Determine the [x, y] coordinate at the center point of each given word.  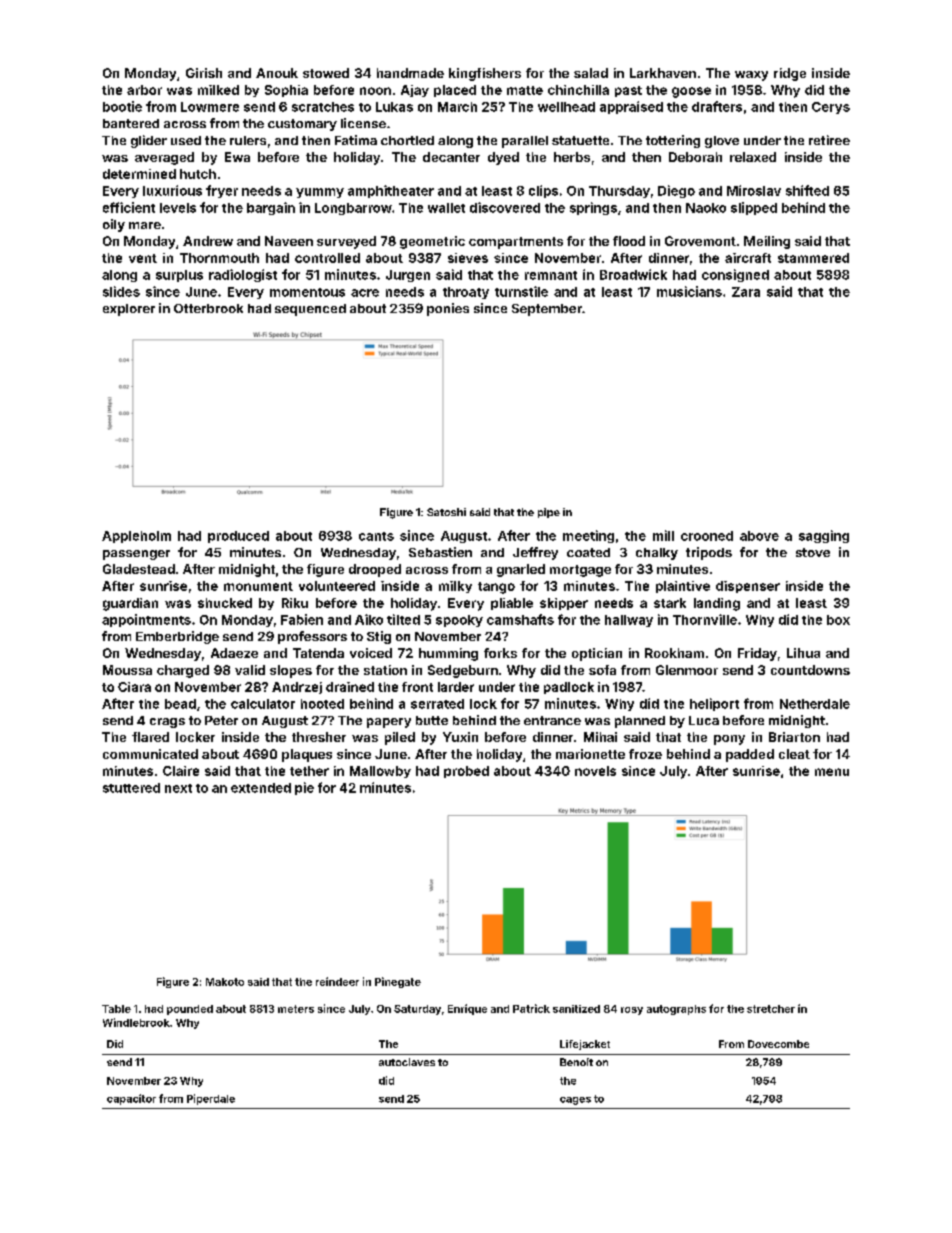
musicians [689, 291]
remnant [551, 275]
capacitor [131, 1099]
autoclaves [407, 1062]
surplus [179, 276]
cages [575, 1101]
